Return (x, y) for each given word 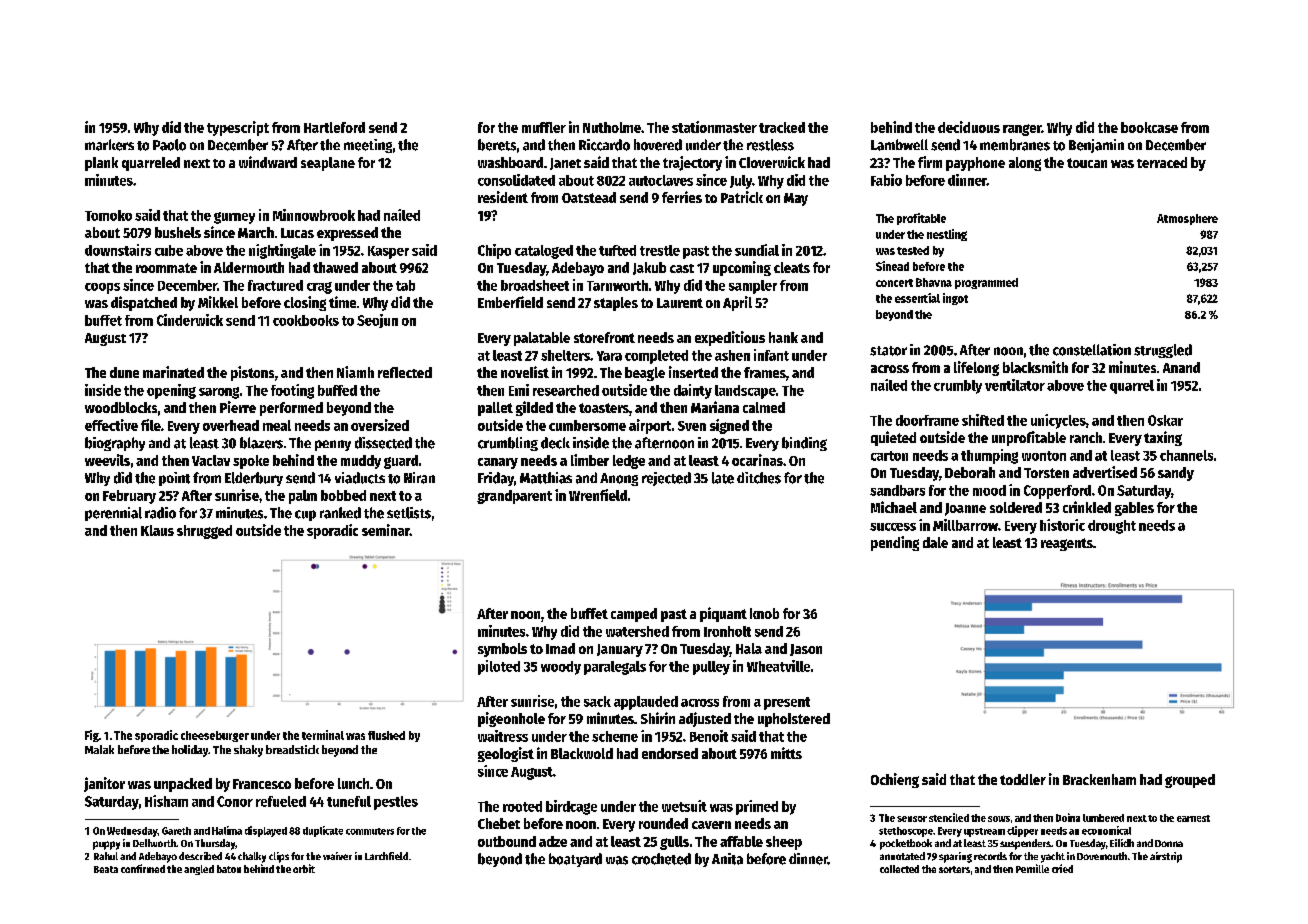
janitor (104, 784)
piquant (723, 614)
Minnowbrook (314, 215)
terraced (1162, 162)
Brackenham (1099, 779)
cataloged (544, 252)
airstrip (1166, 857)
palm (303, 497)
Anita (727, 859)
